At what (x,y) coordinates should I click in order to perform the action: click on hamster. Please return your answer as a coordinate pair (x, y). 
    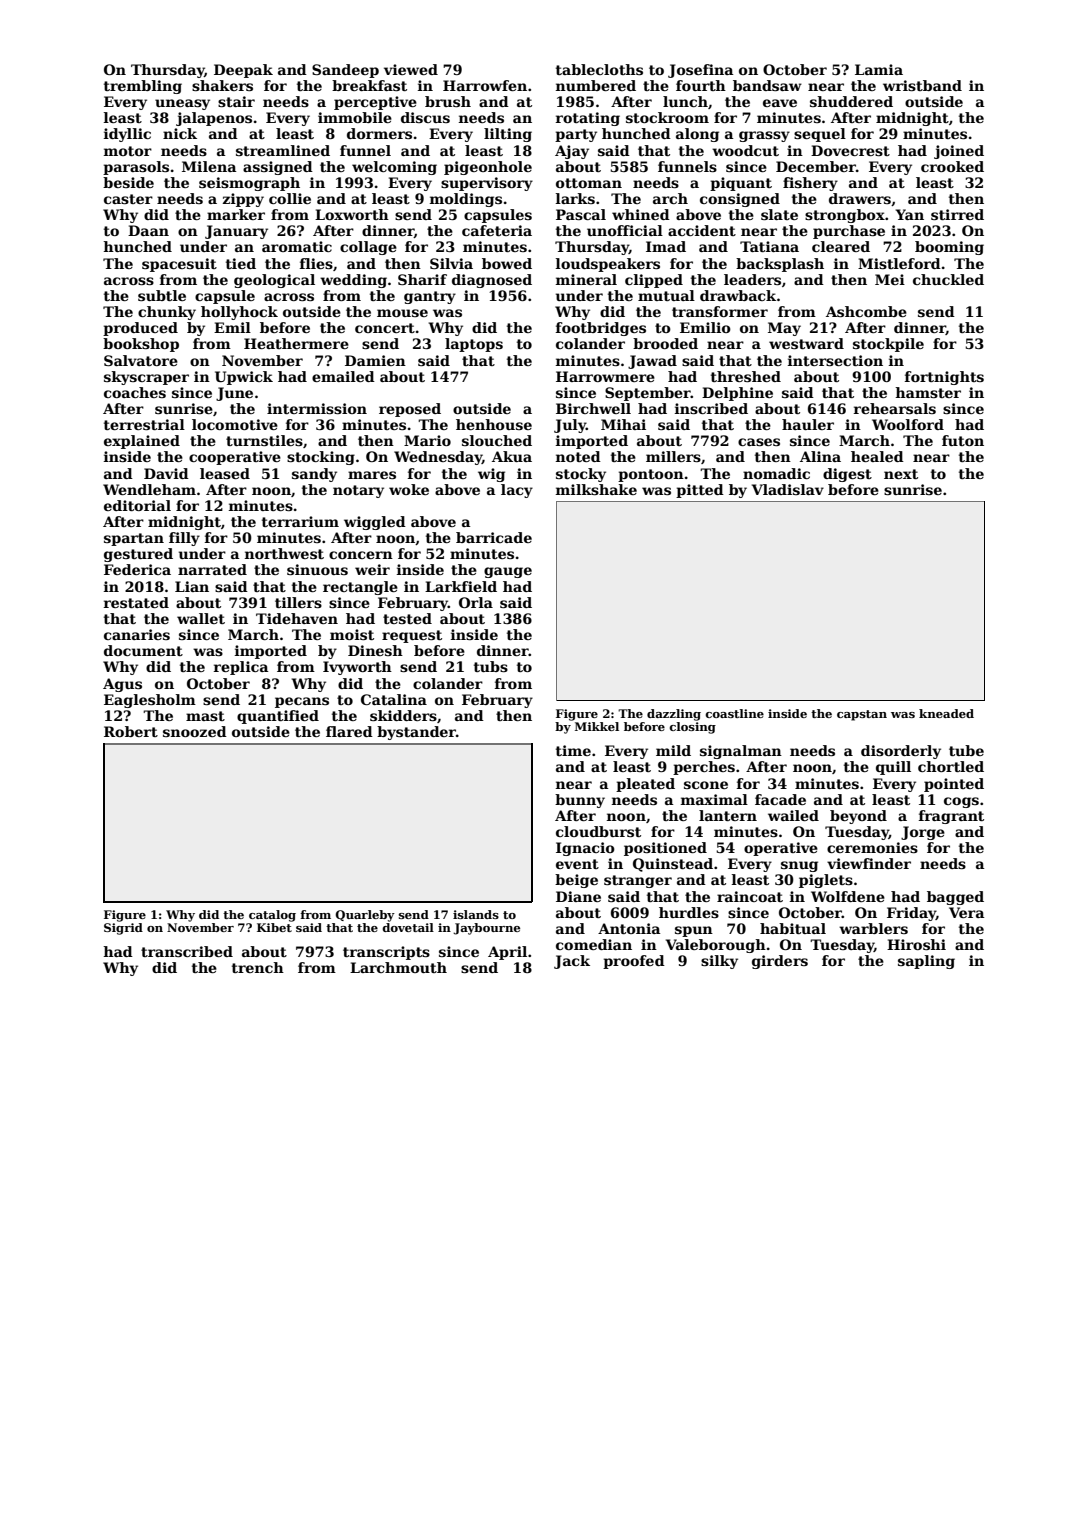
    Looking at the image, I should click on (928, 392).
